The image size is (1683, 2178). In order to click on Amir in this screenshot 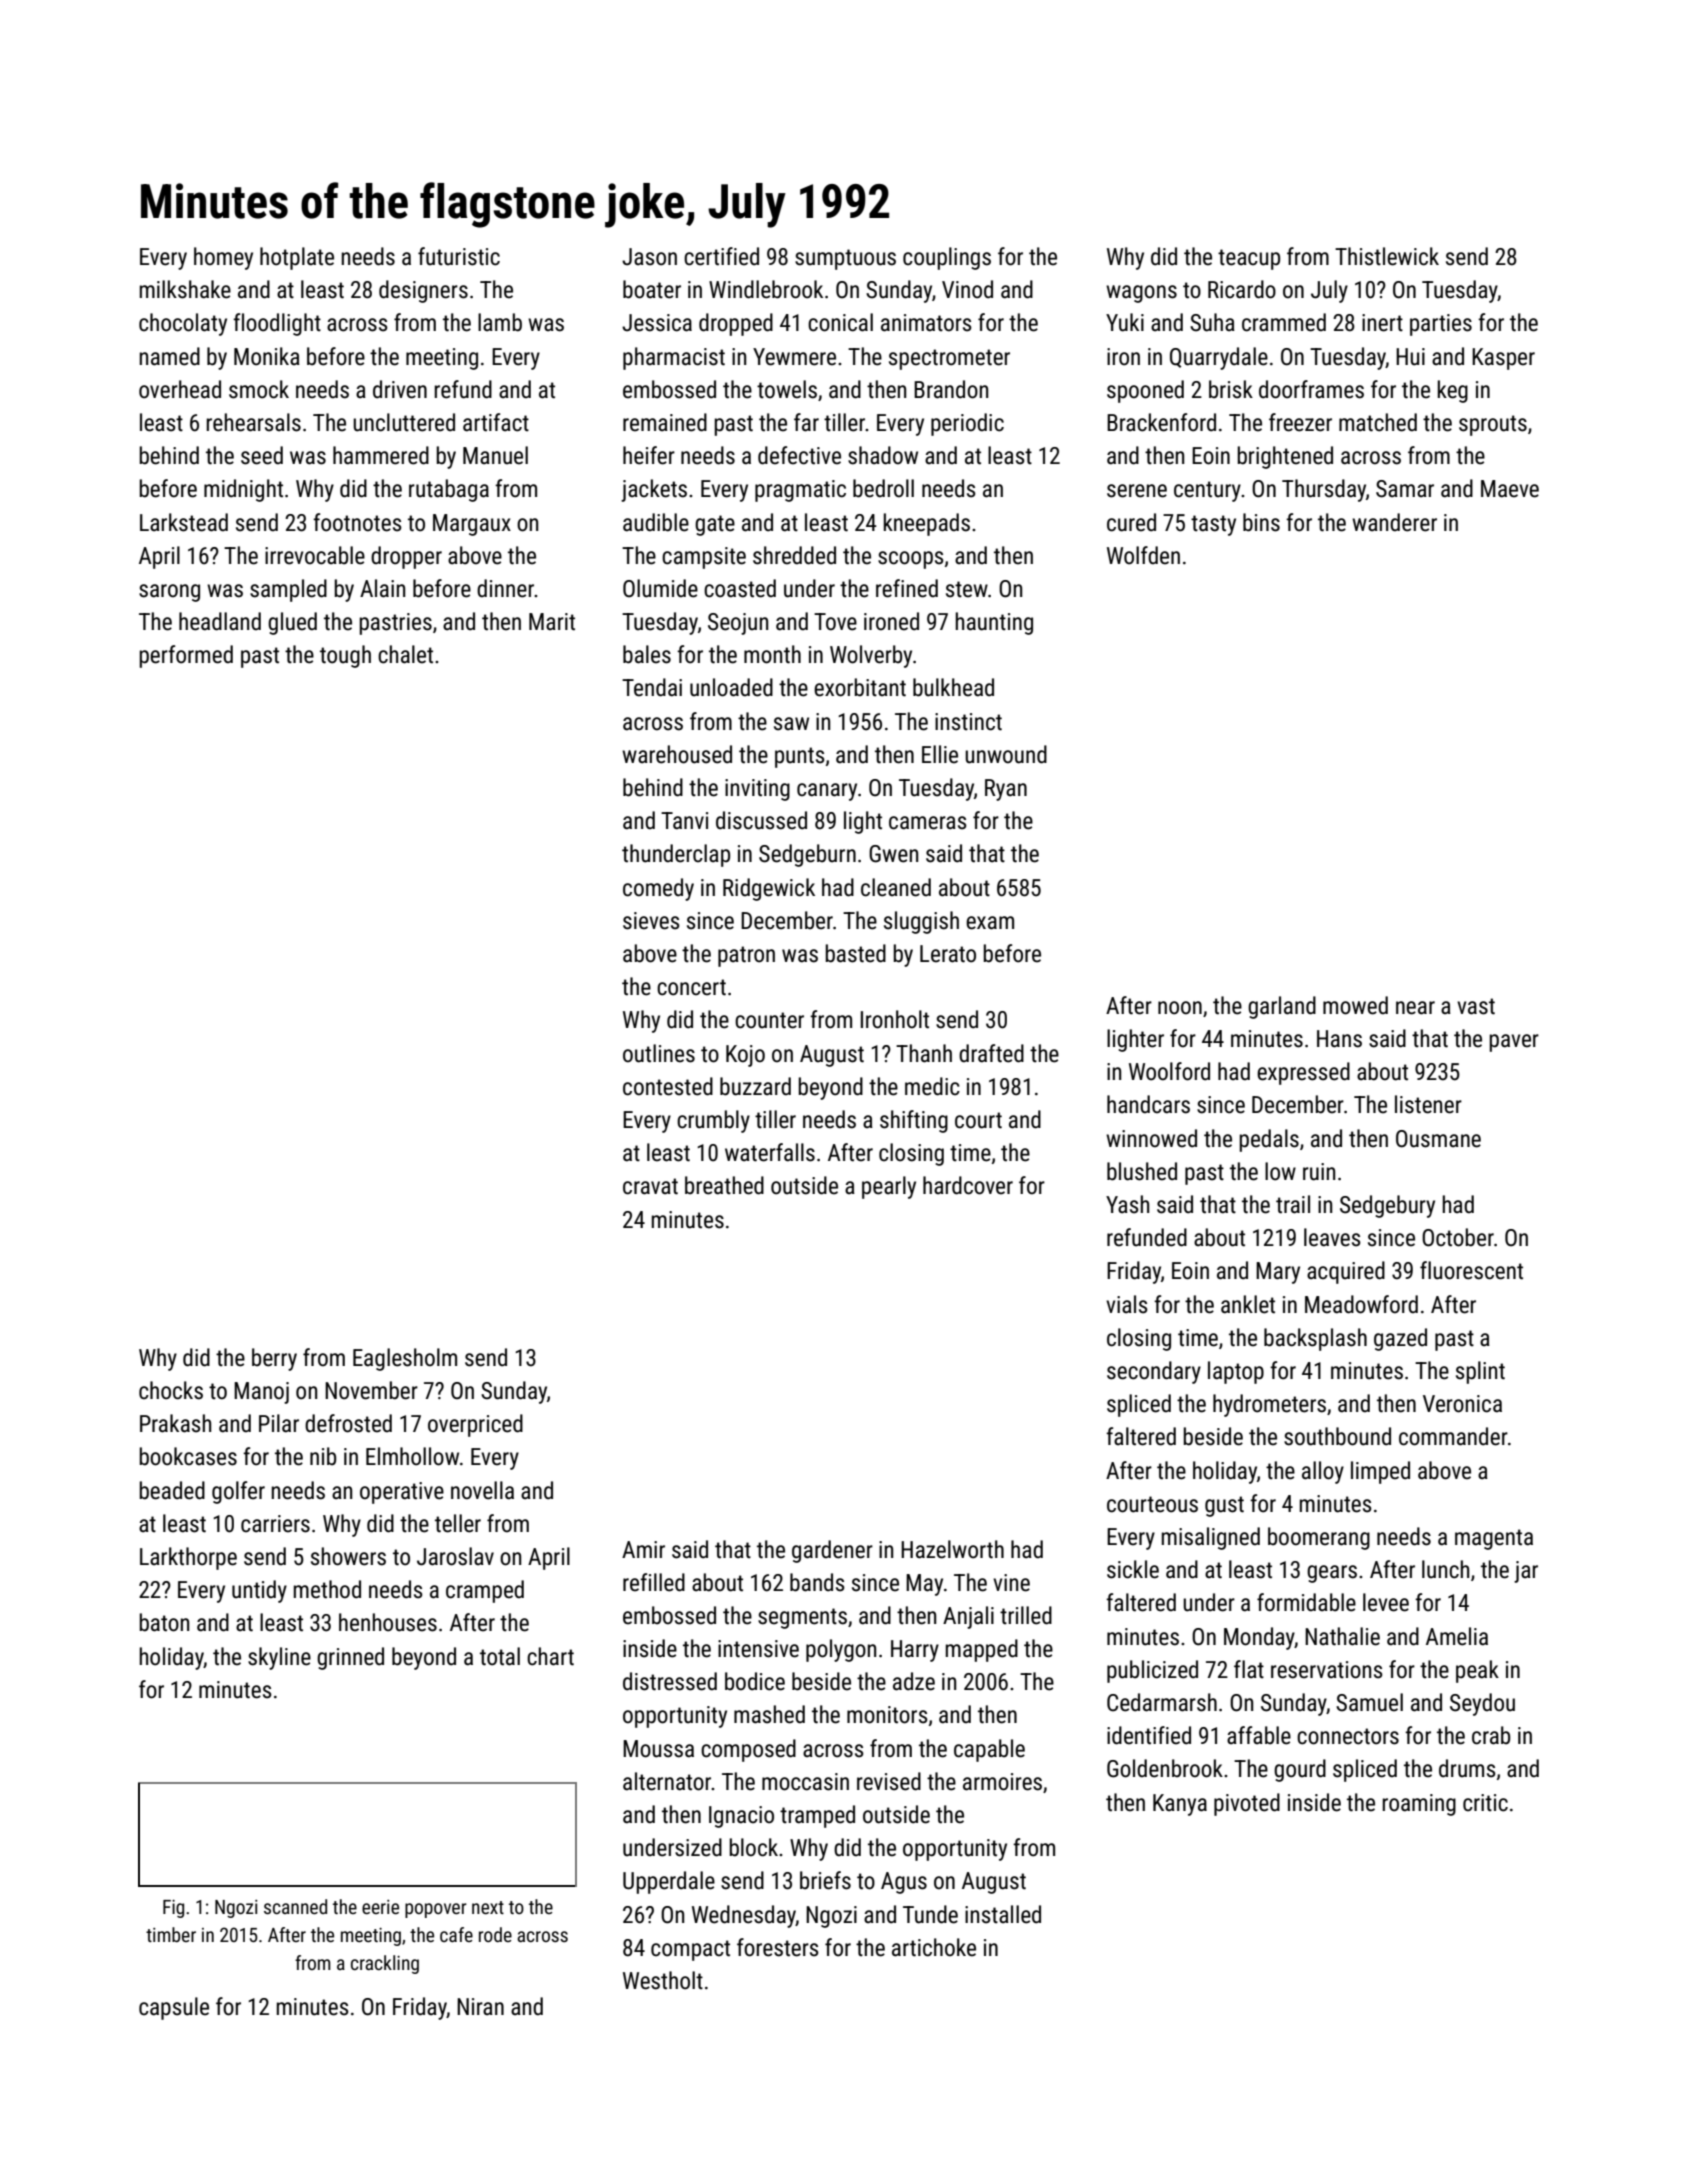, I will do `click(643, 1549)`.
